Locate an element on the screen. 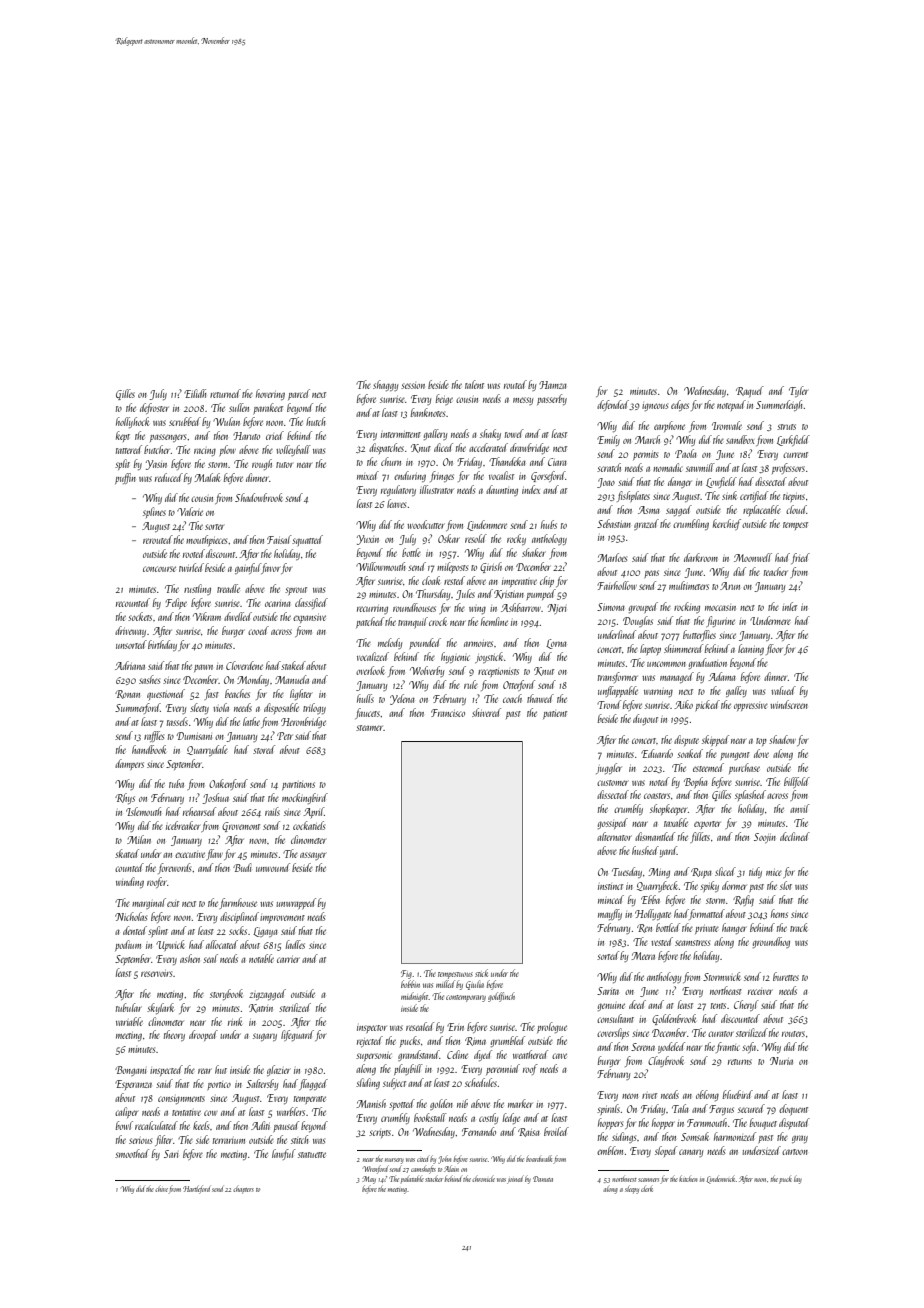 This screenshot has height=1308, width=924. pumped is located at coordinates (541, 594).
